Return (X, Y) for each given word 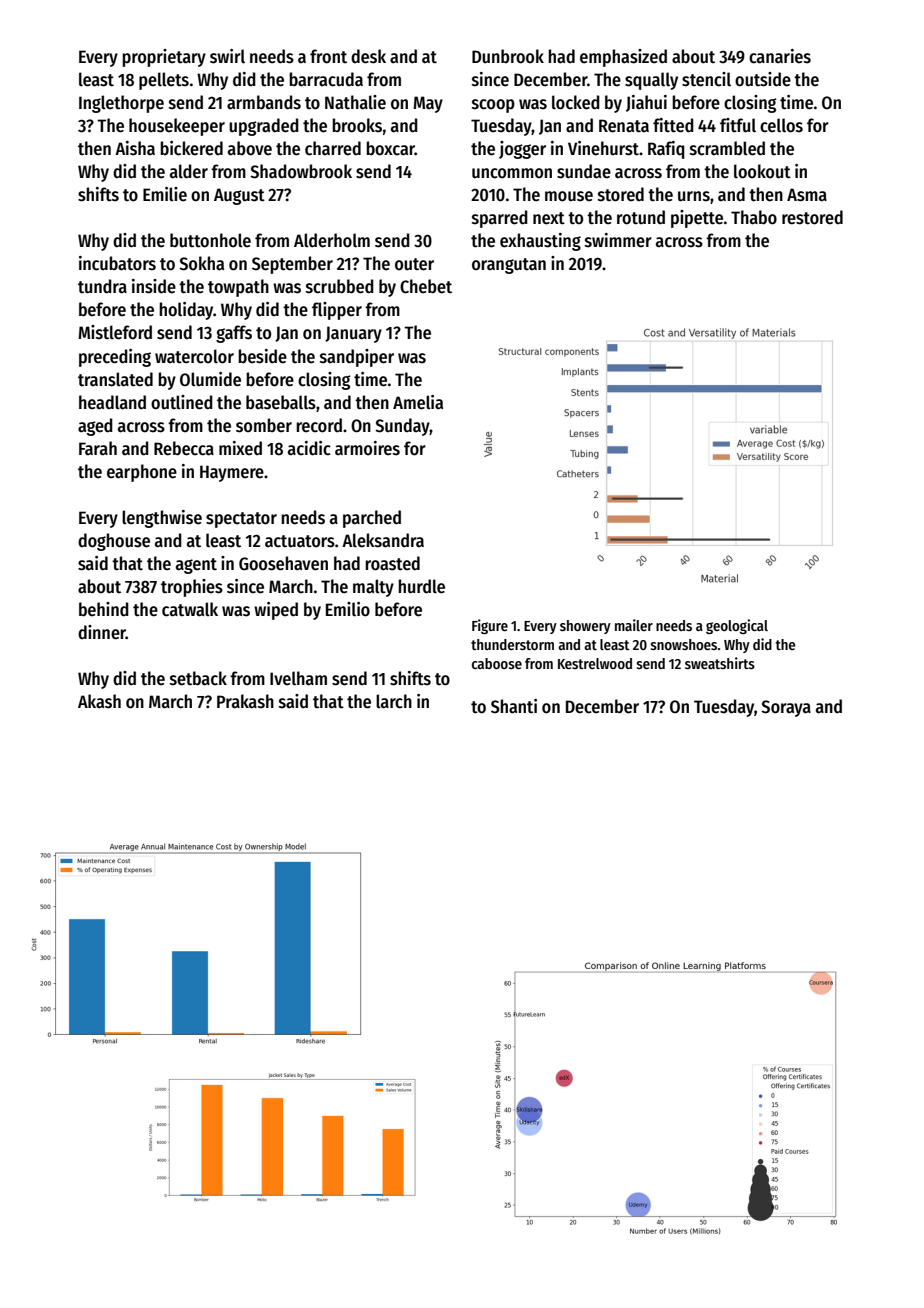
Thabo (754, 217)
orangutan (509, 266)
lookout (762, 171)
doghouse (114, 542)
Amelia (418, 402)
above (250, 148)
